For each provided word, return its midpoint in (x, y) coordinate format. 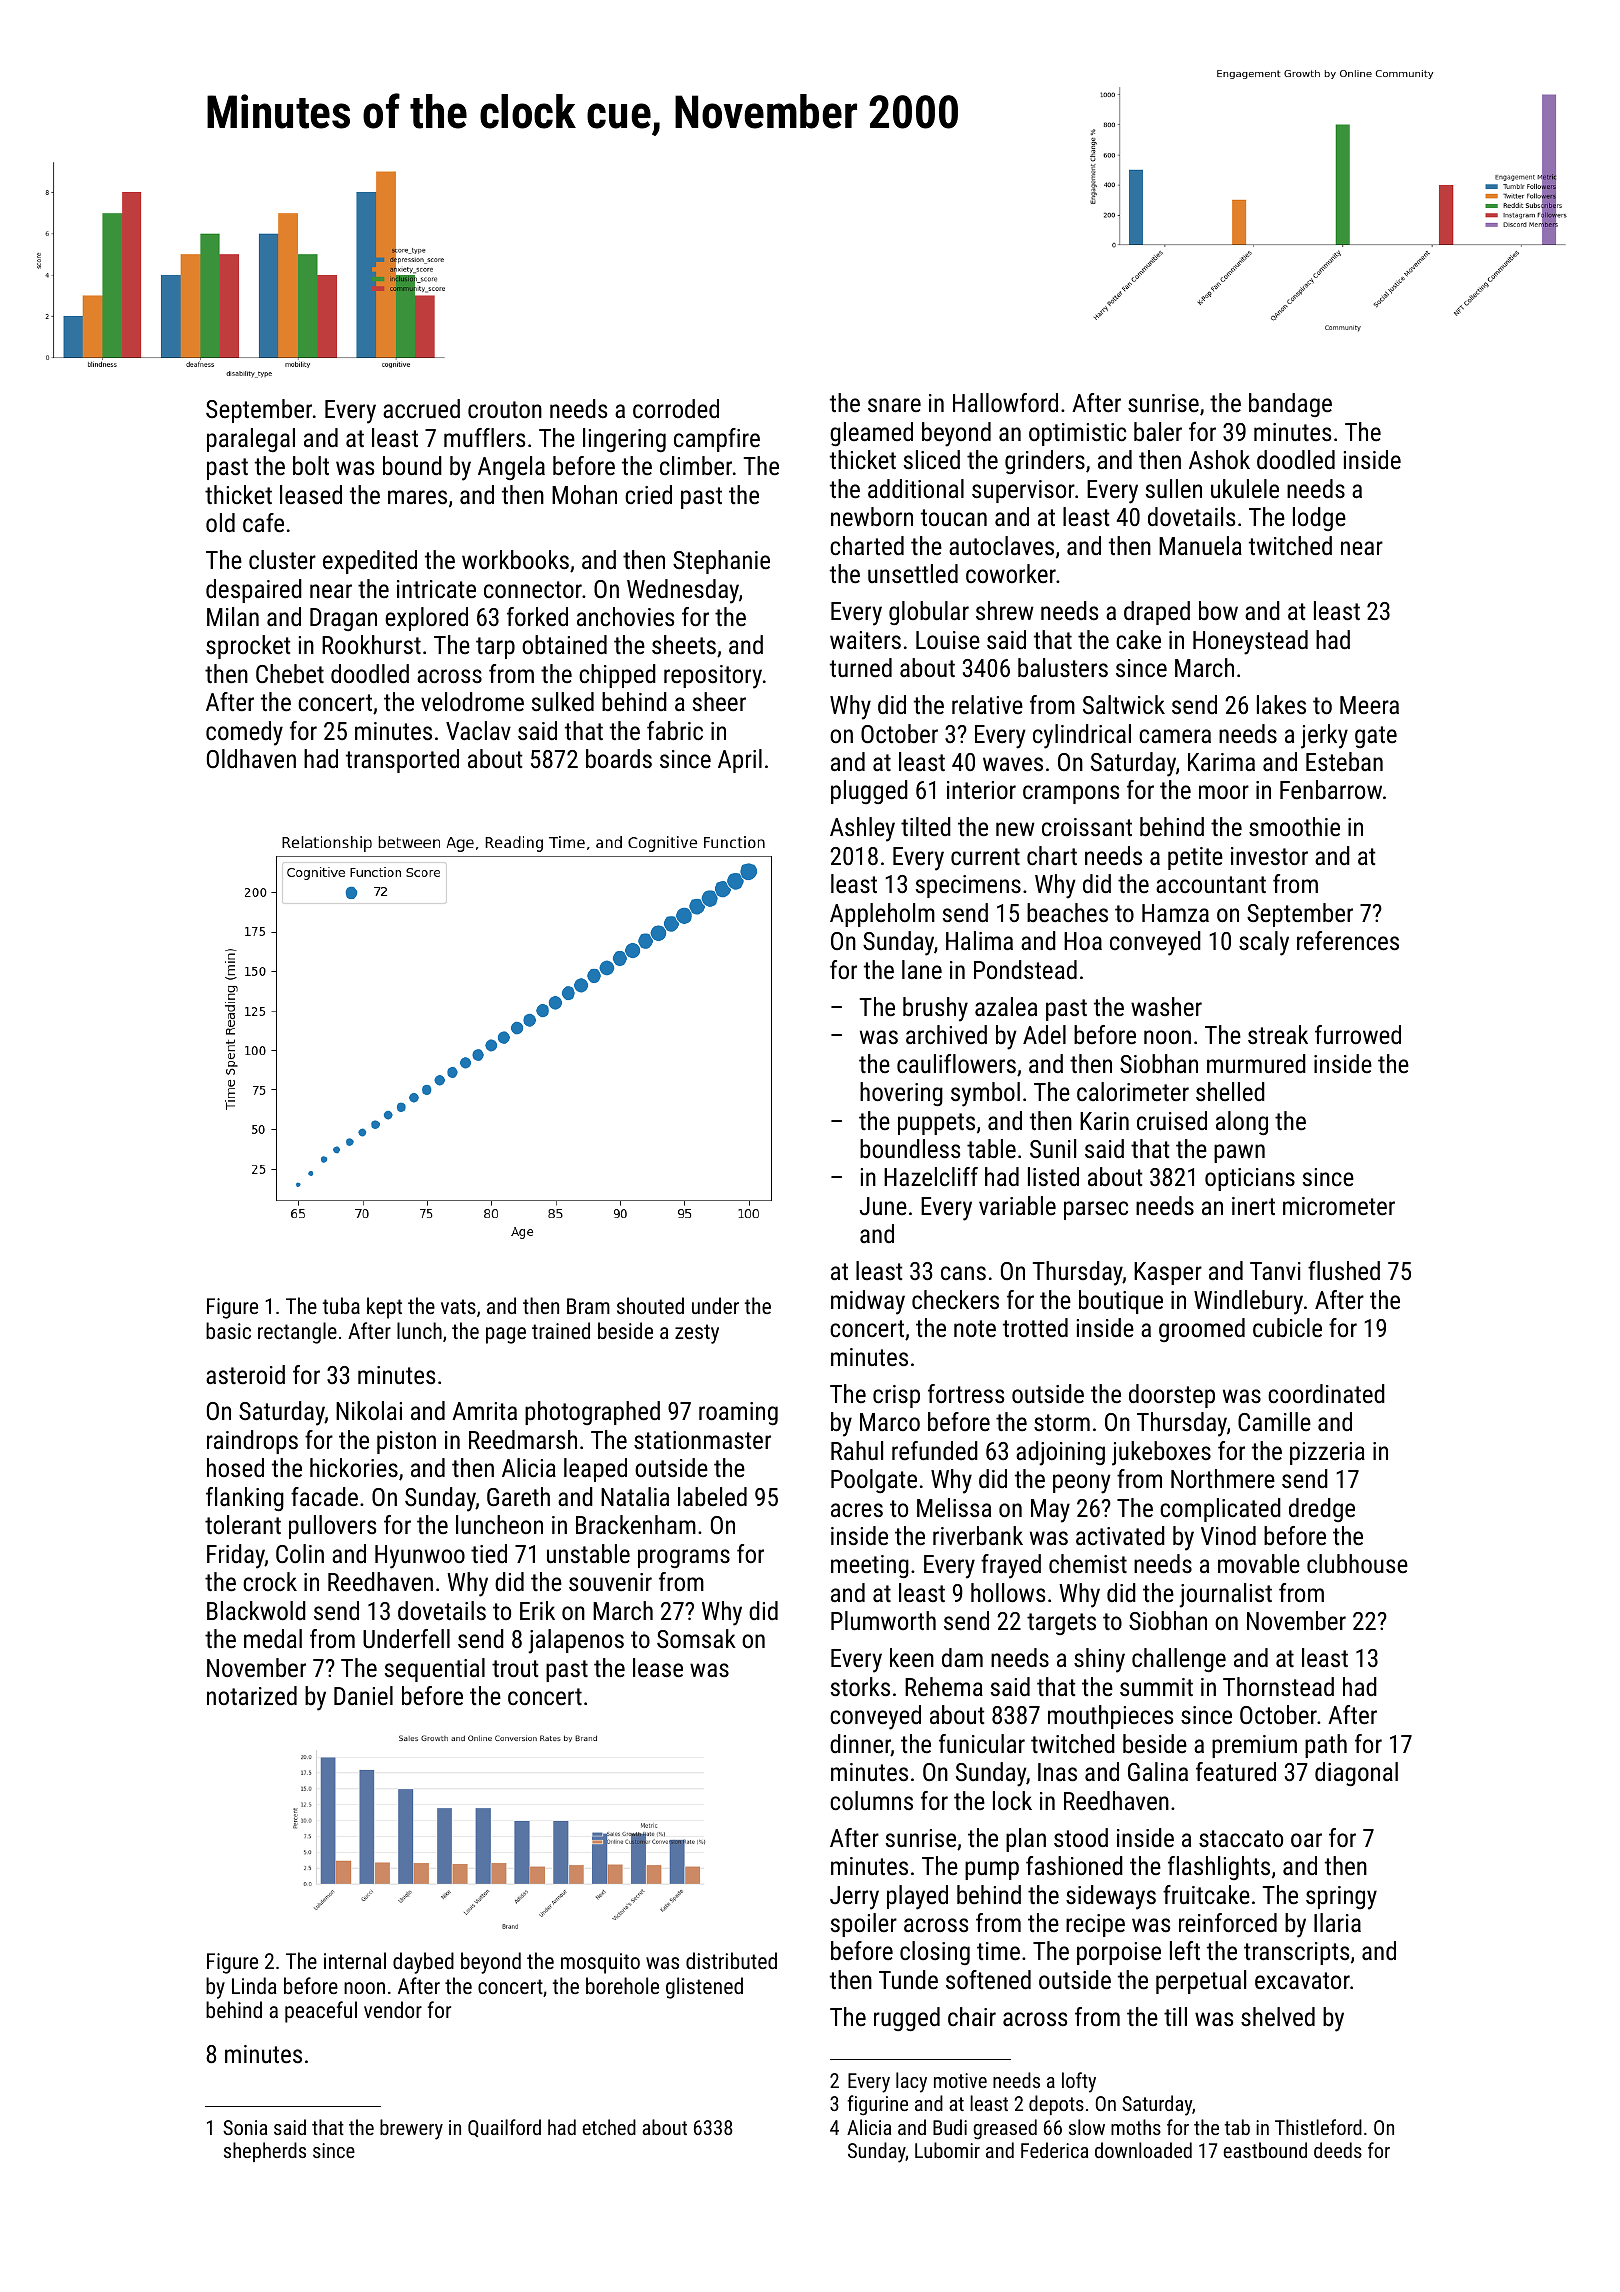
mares (417, 497)
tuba (341, 1305)
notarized (252, 1695)
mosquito (600, 1963)
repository (713, 677)
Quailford (504, 2128)
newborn (872, 516)
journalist (1225, 1595)
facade (324, 1496)
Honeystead (1250, 642)
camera (1175, 736)
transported (402, 761)
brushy (935, 1009)
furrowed (1358, 1034)
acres (857, 1510)
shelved (1278, 2016)
